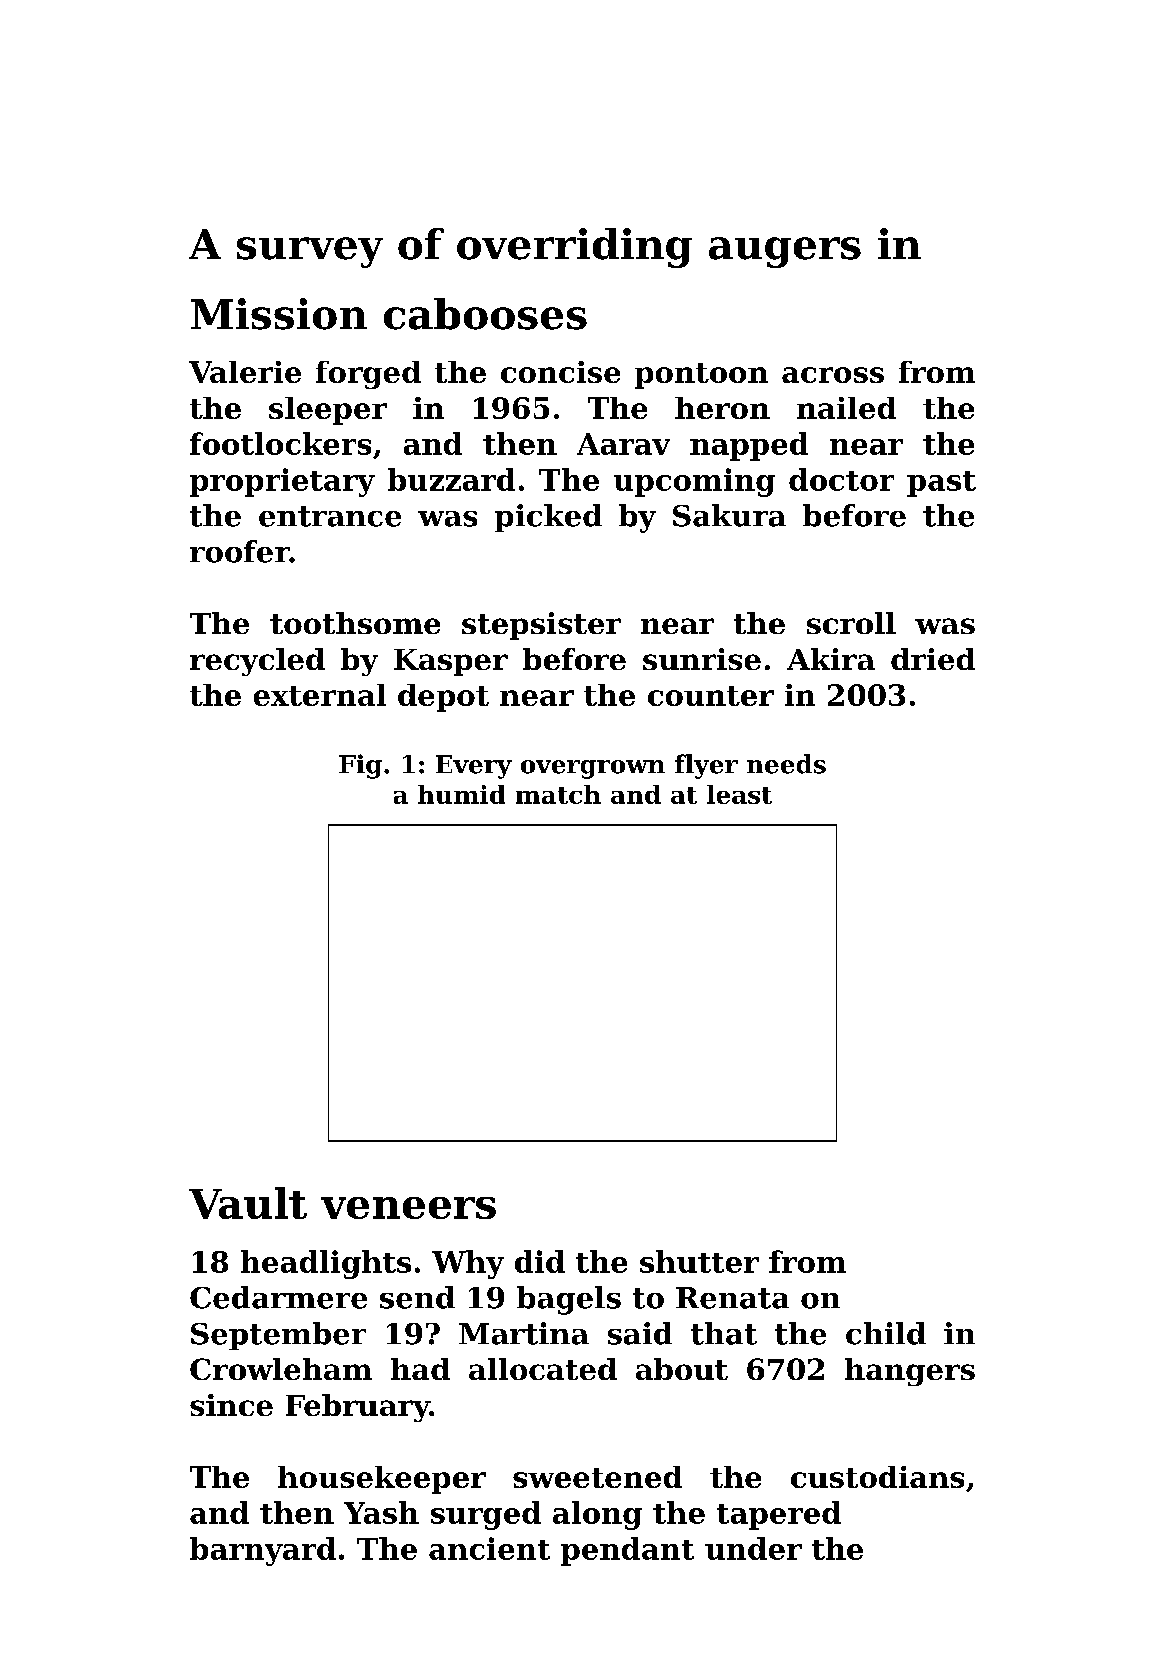 This page has height=1654, width=1165. I want to click on depot, so click(443, 698).
